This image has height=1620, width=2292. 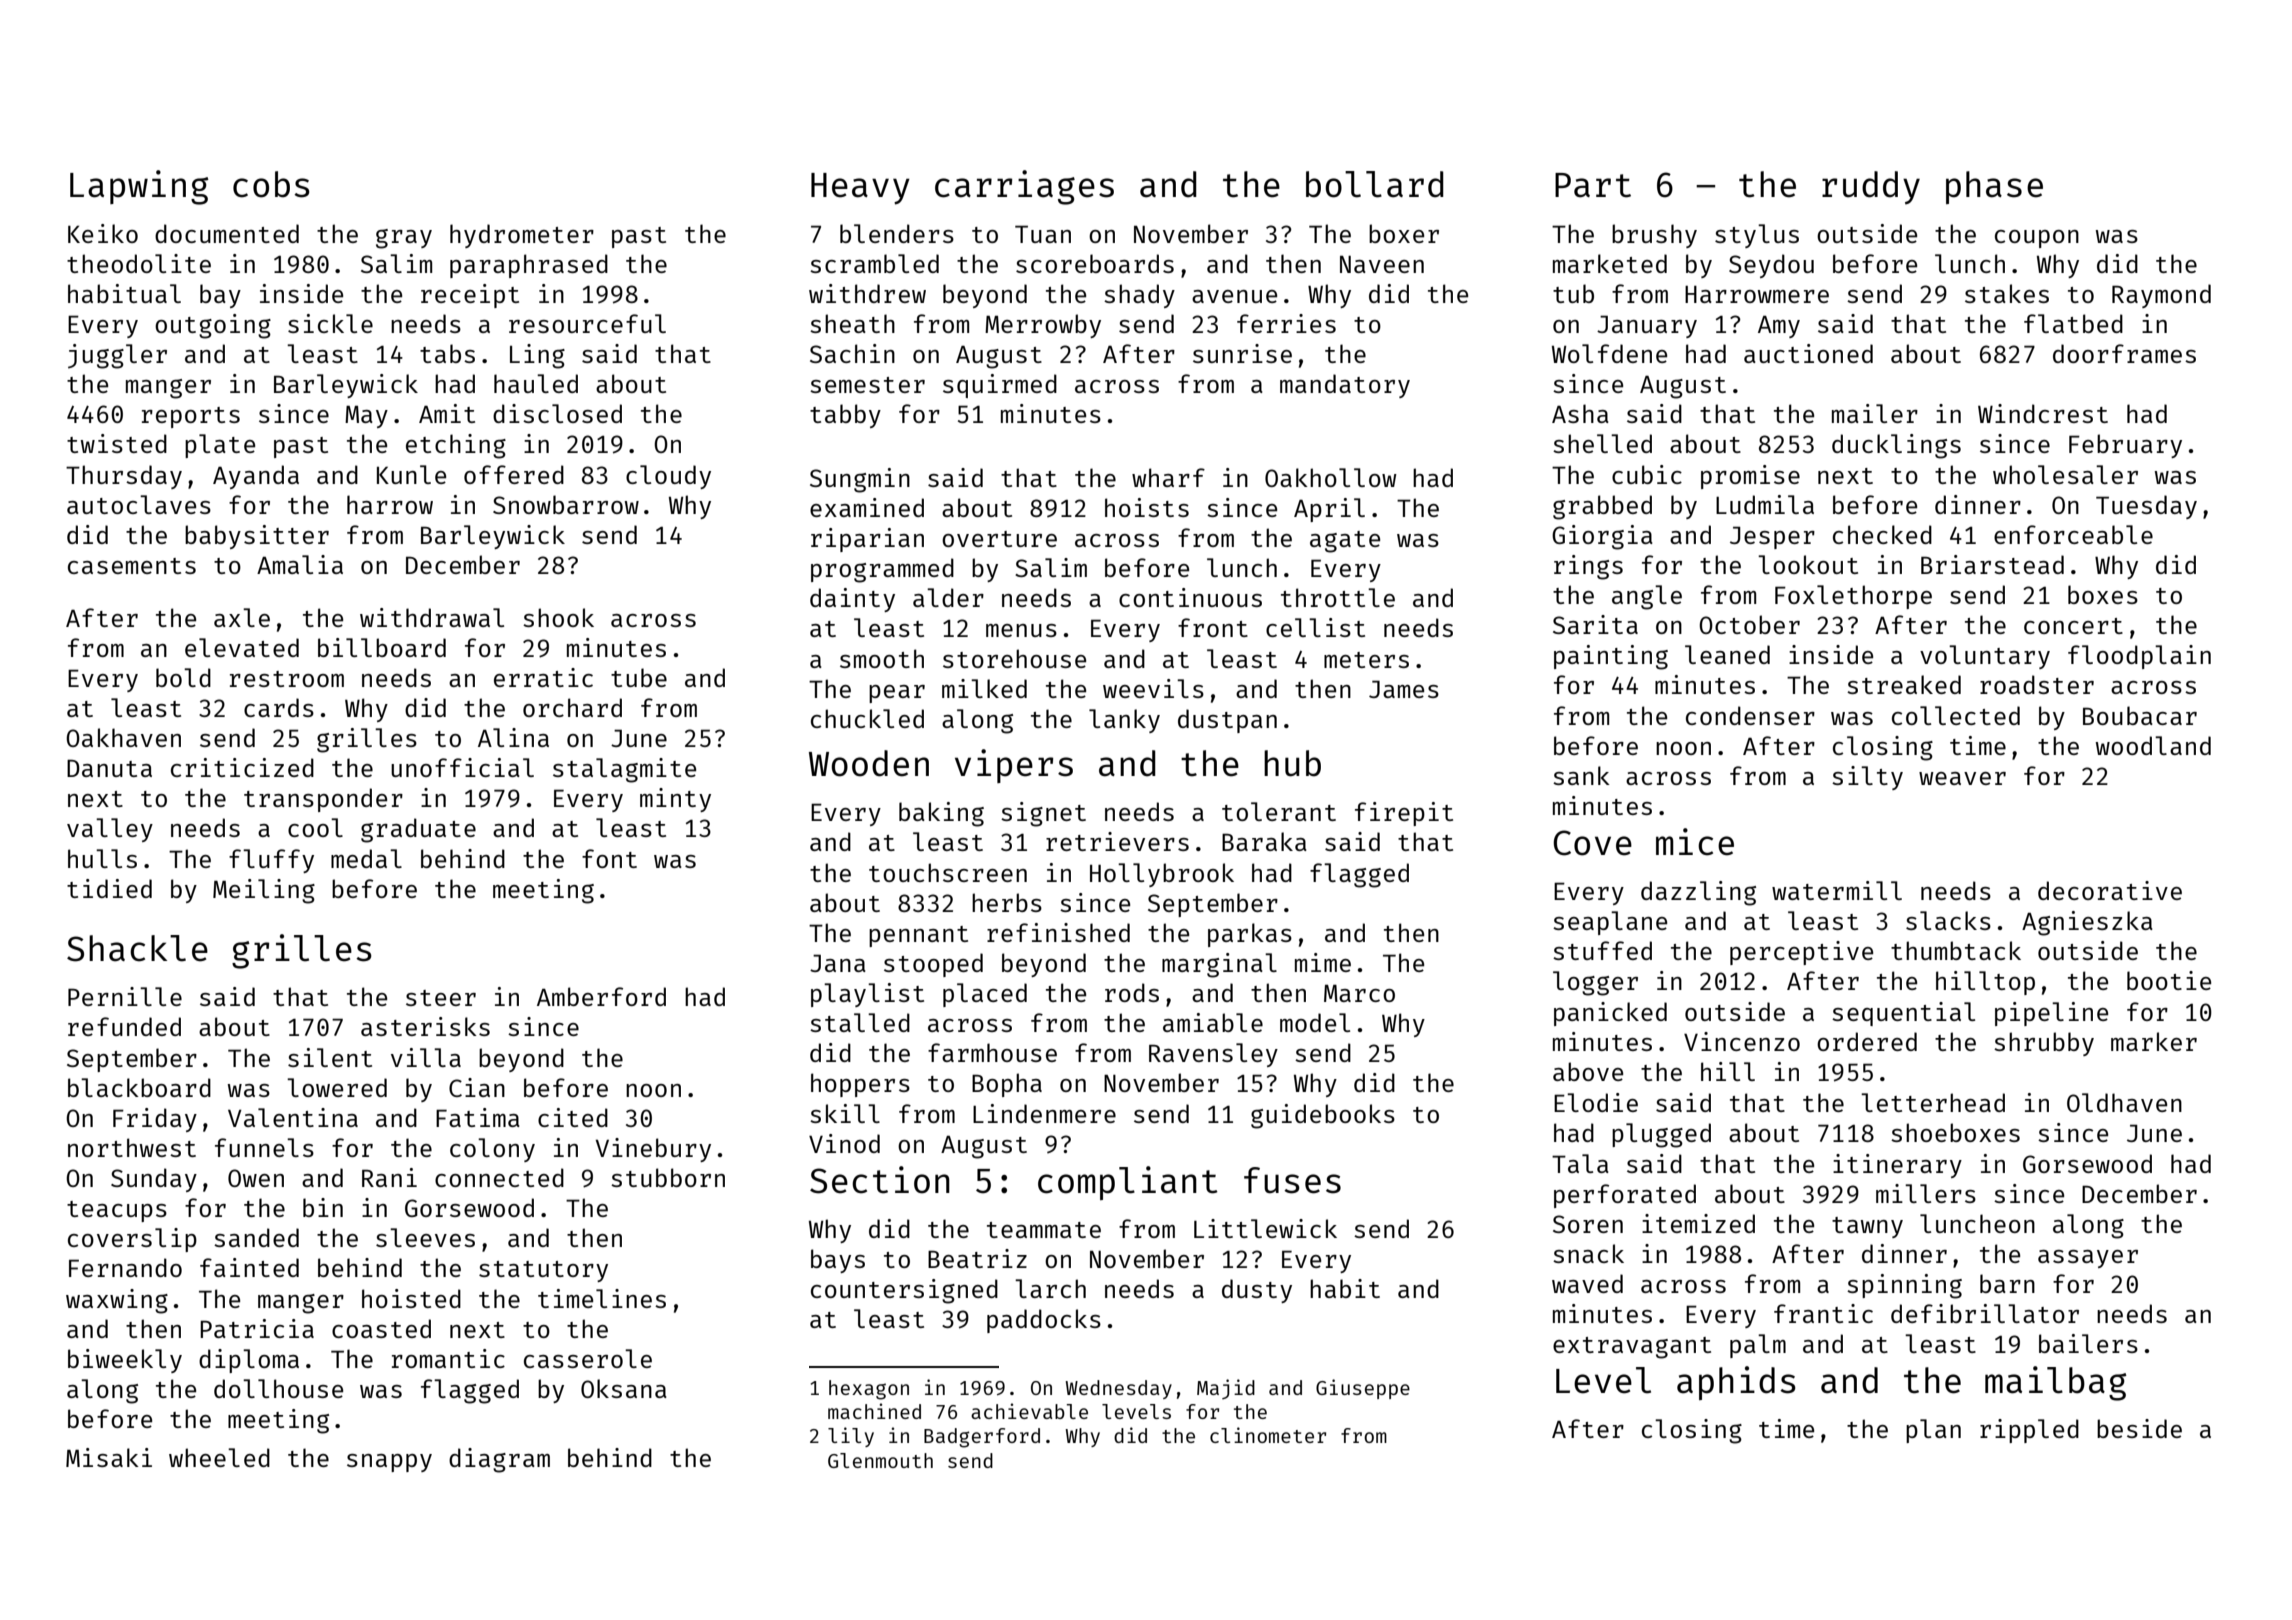 What do you see at coordinates (1808, 564) in the image?
I see `lookout` at bounding box center [1808, 564].
